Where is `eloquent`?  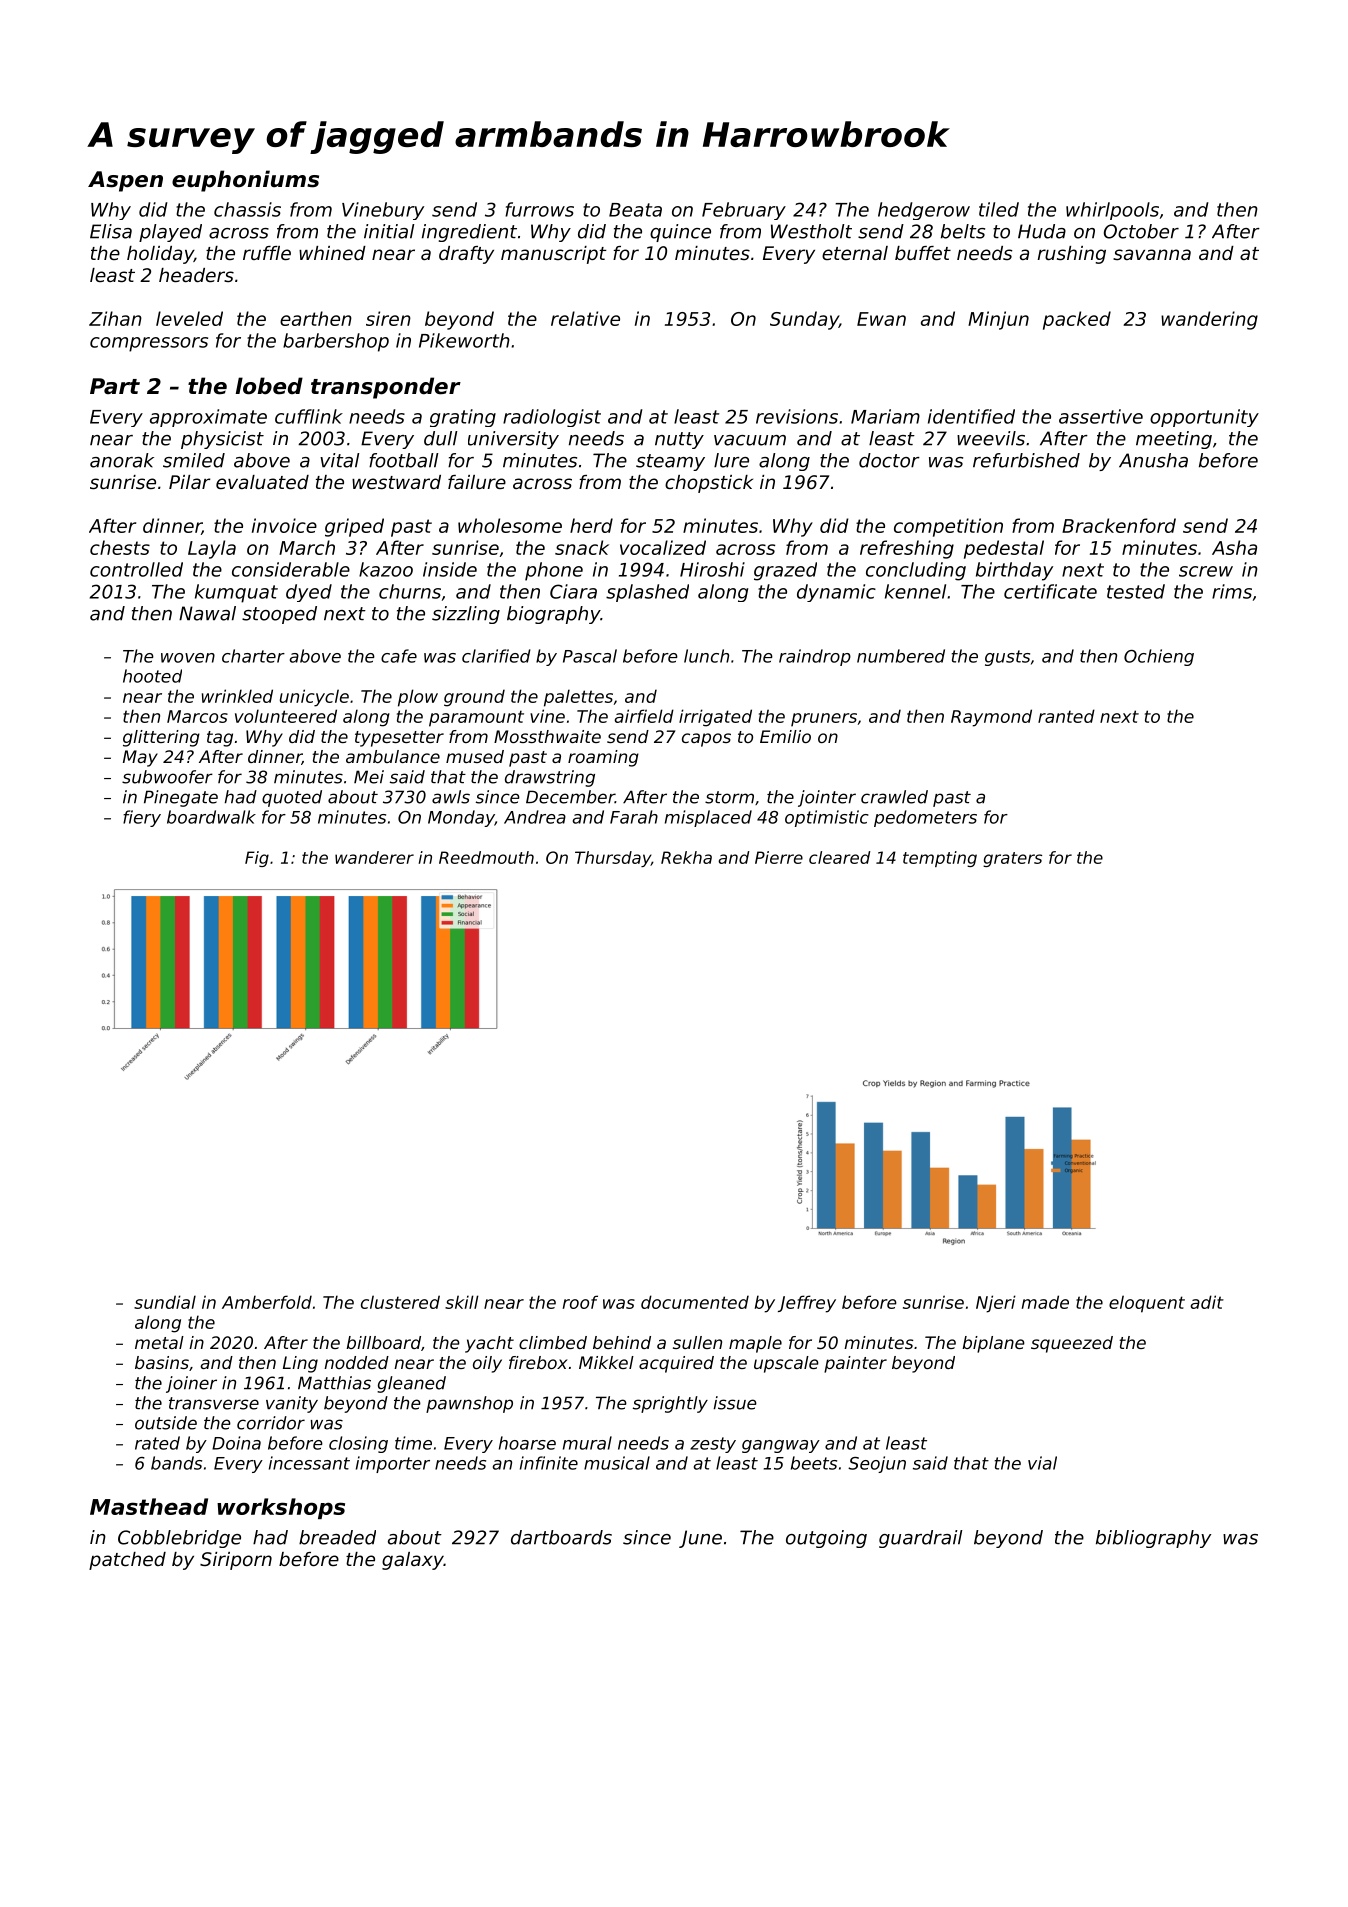
eloquent is located at coordinates (1147, 1304).
